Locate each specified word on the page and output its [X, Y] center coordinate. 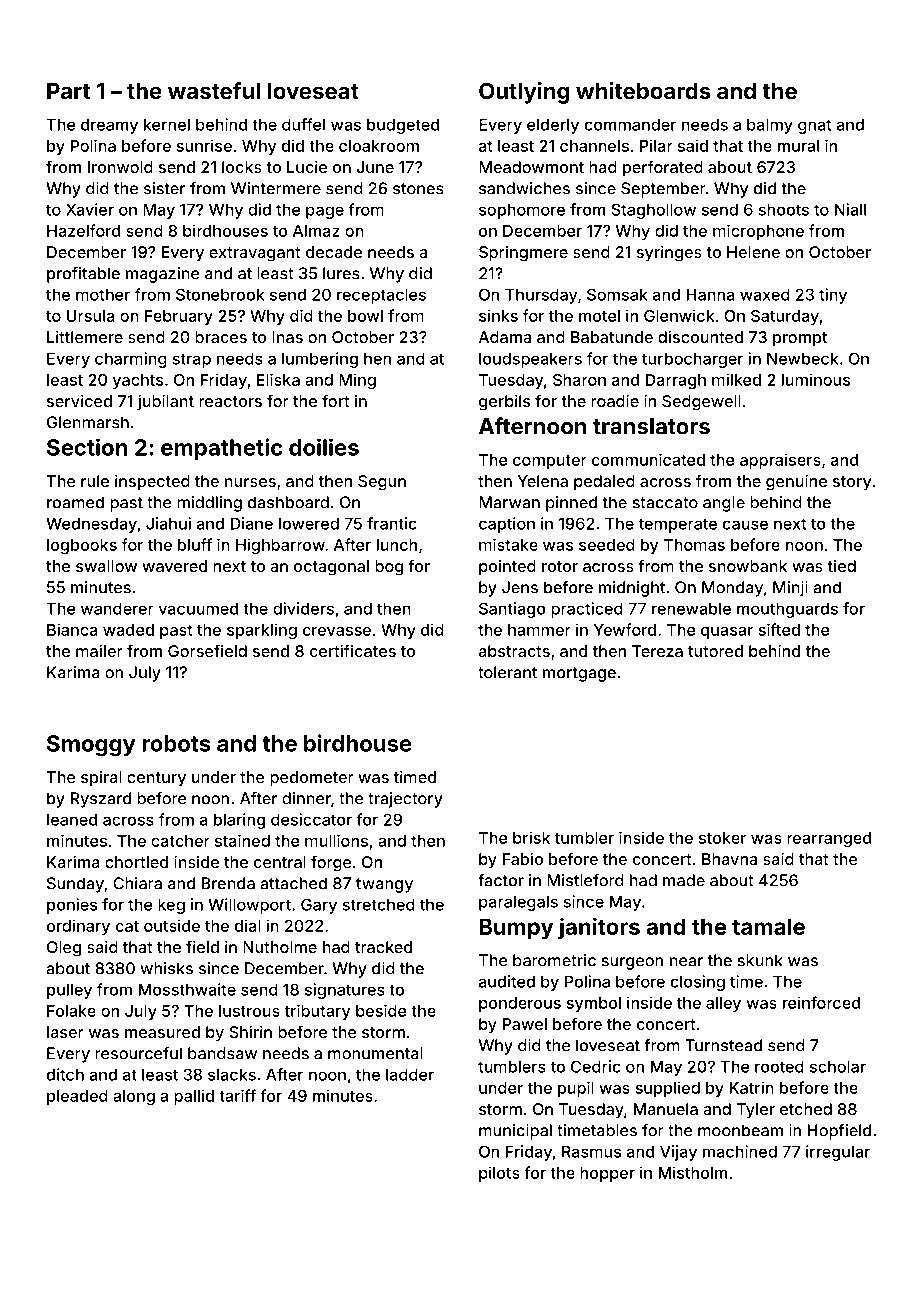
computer [550, 462]
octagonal [331, 568]
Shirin [250, 1032]
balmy [770, 126]
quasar [727, 633]
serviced [79, 401]
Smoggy [91, 746]
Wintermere [276, 188]
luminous [816, 379]
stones [418, 189]
